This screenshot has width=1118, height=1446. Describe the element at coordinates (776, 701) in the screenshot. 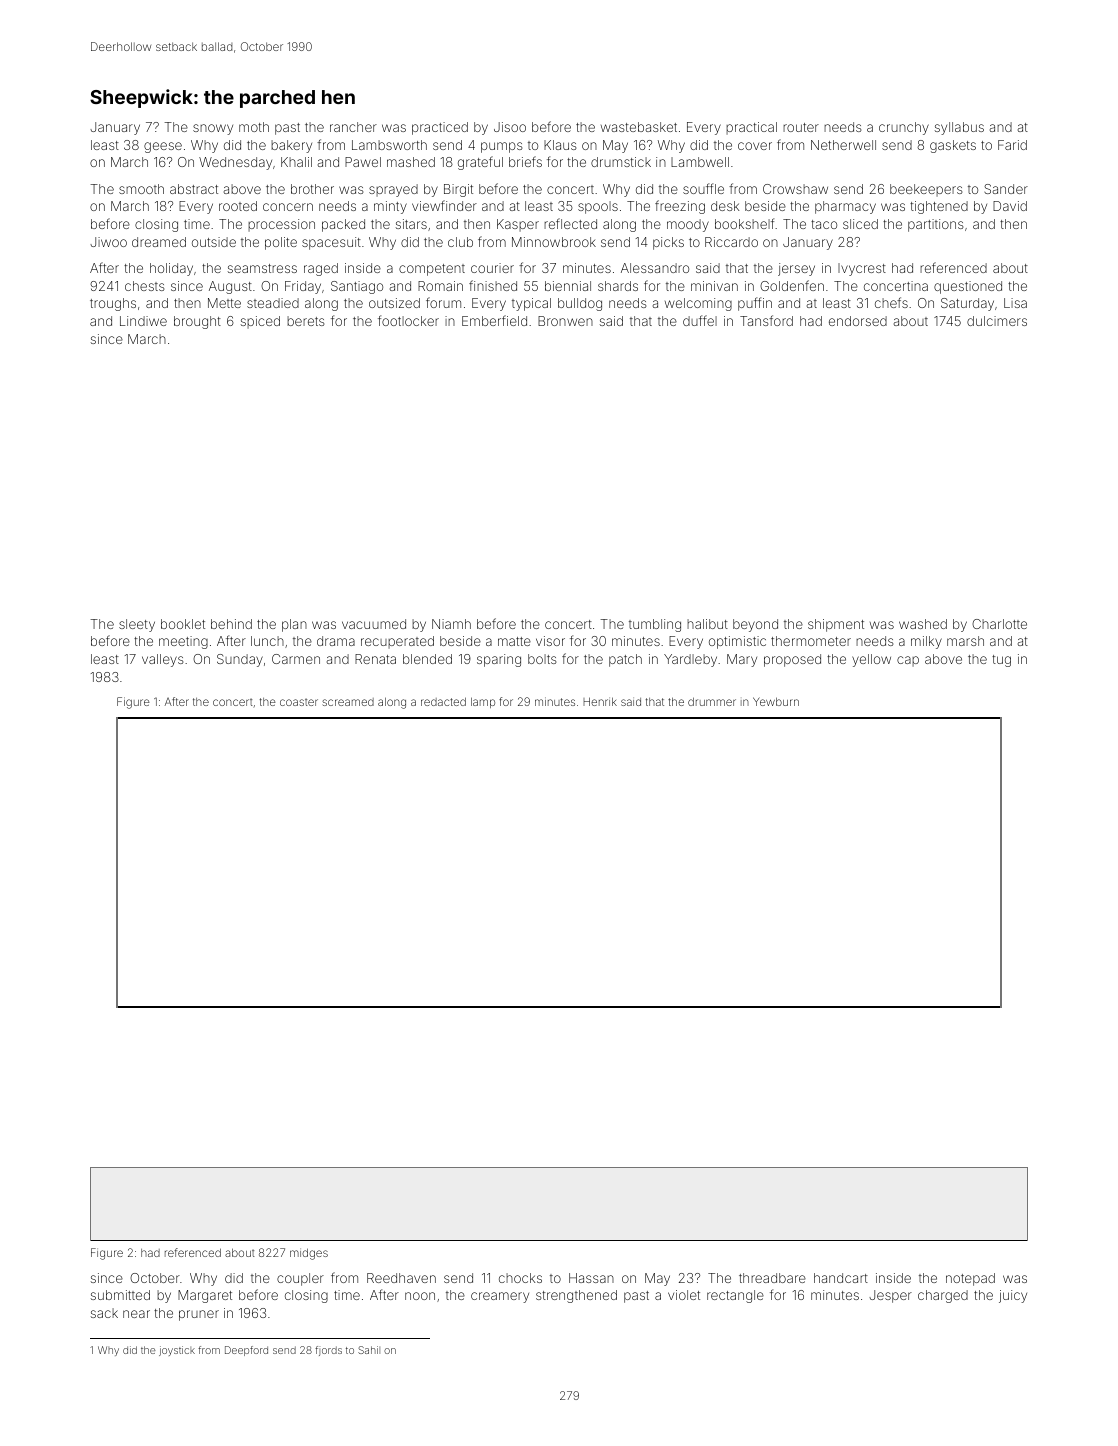

I see `Yewburn` at that location.
